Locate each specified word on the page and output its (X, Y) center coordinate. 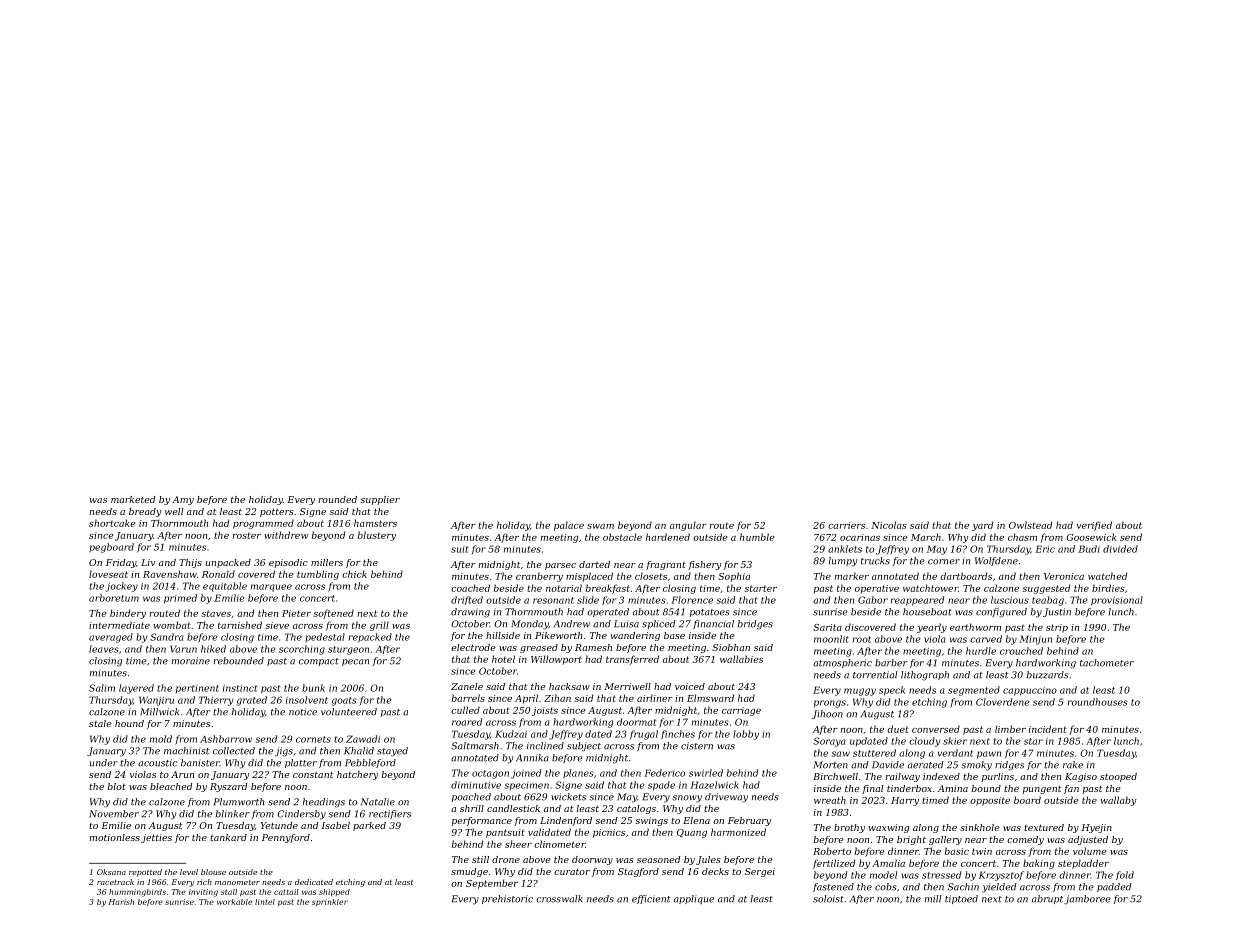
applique (694, 899)
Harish (121, 902)
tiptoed (961, 899)
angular (688, 526)
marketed (133, 499)
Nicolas (889, 525)
